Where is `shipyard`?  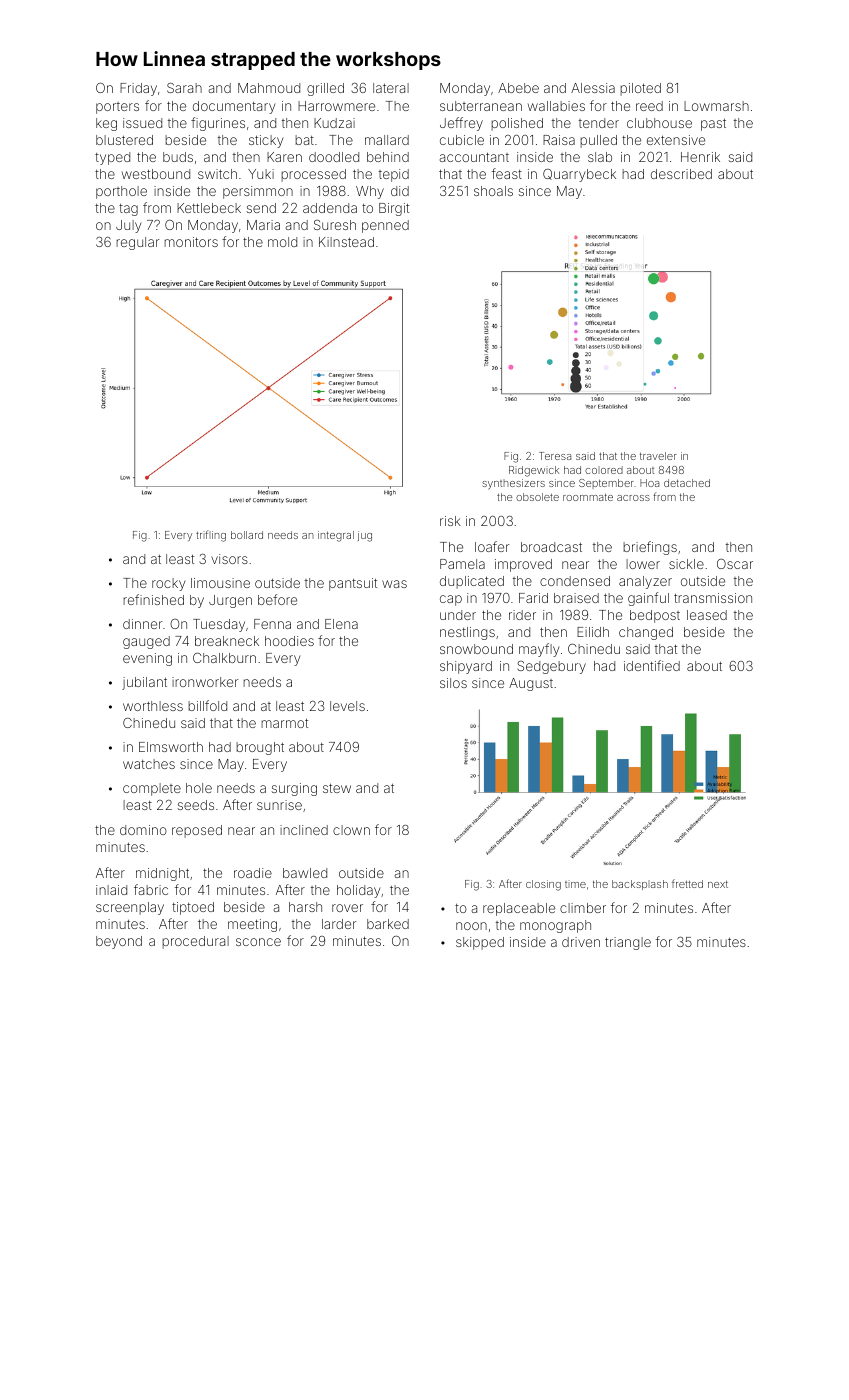 shipyard is located at coordinates (466, 667).
